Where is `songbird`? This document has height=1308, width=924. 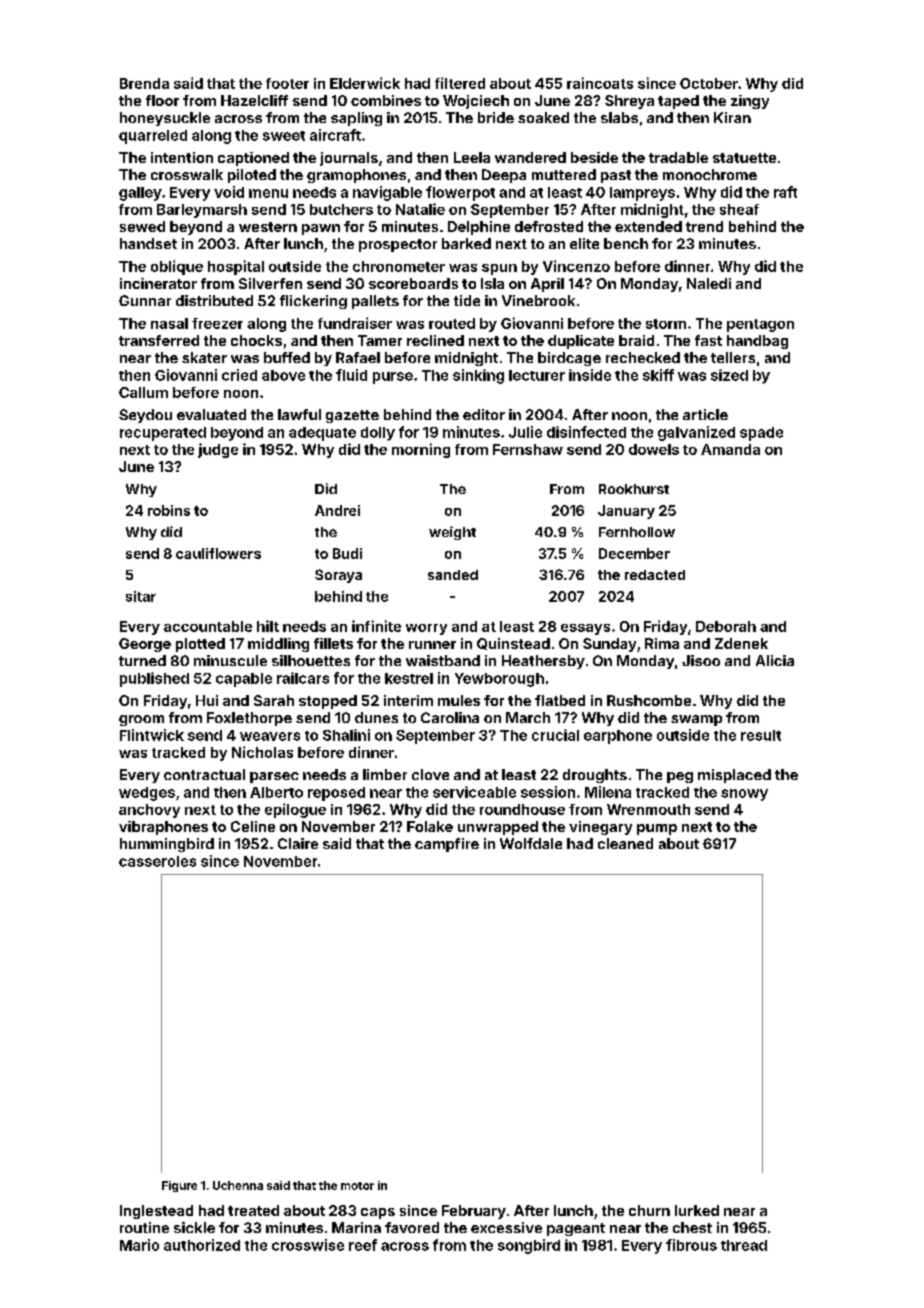
songbird is located at coordinates (529, 1246).
